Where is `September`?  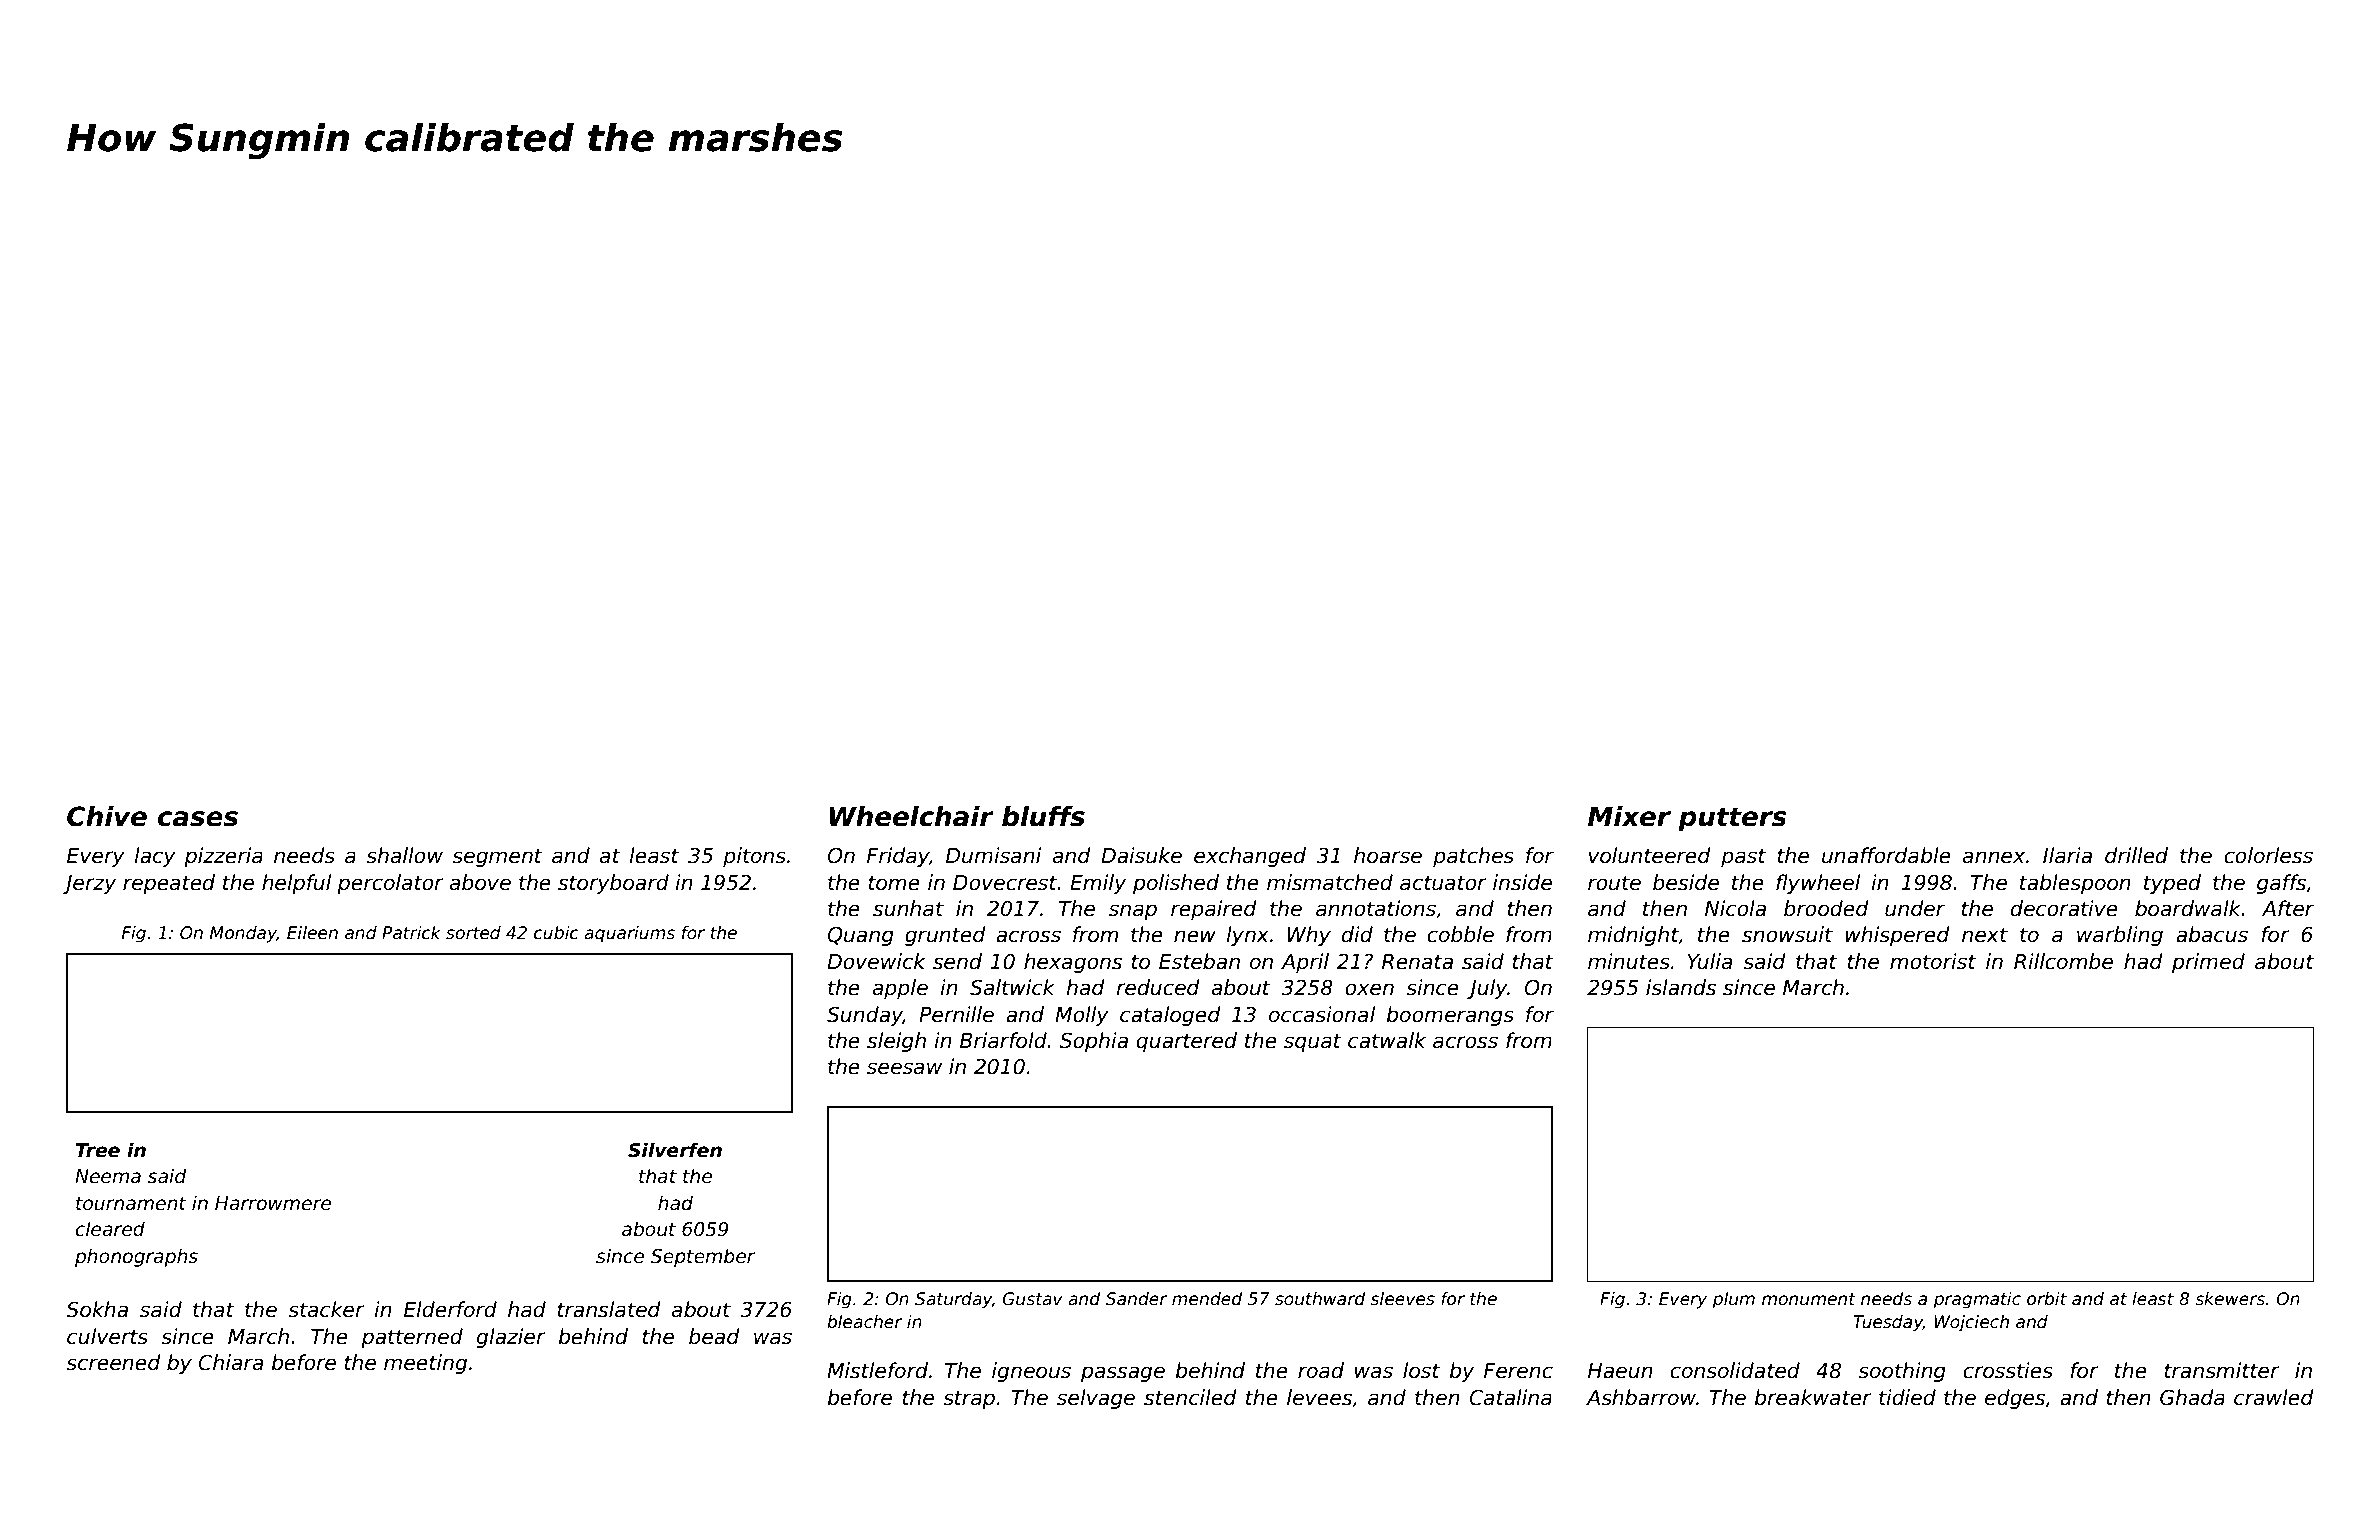 September is located at coordinates (703, 1257).
